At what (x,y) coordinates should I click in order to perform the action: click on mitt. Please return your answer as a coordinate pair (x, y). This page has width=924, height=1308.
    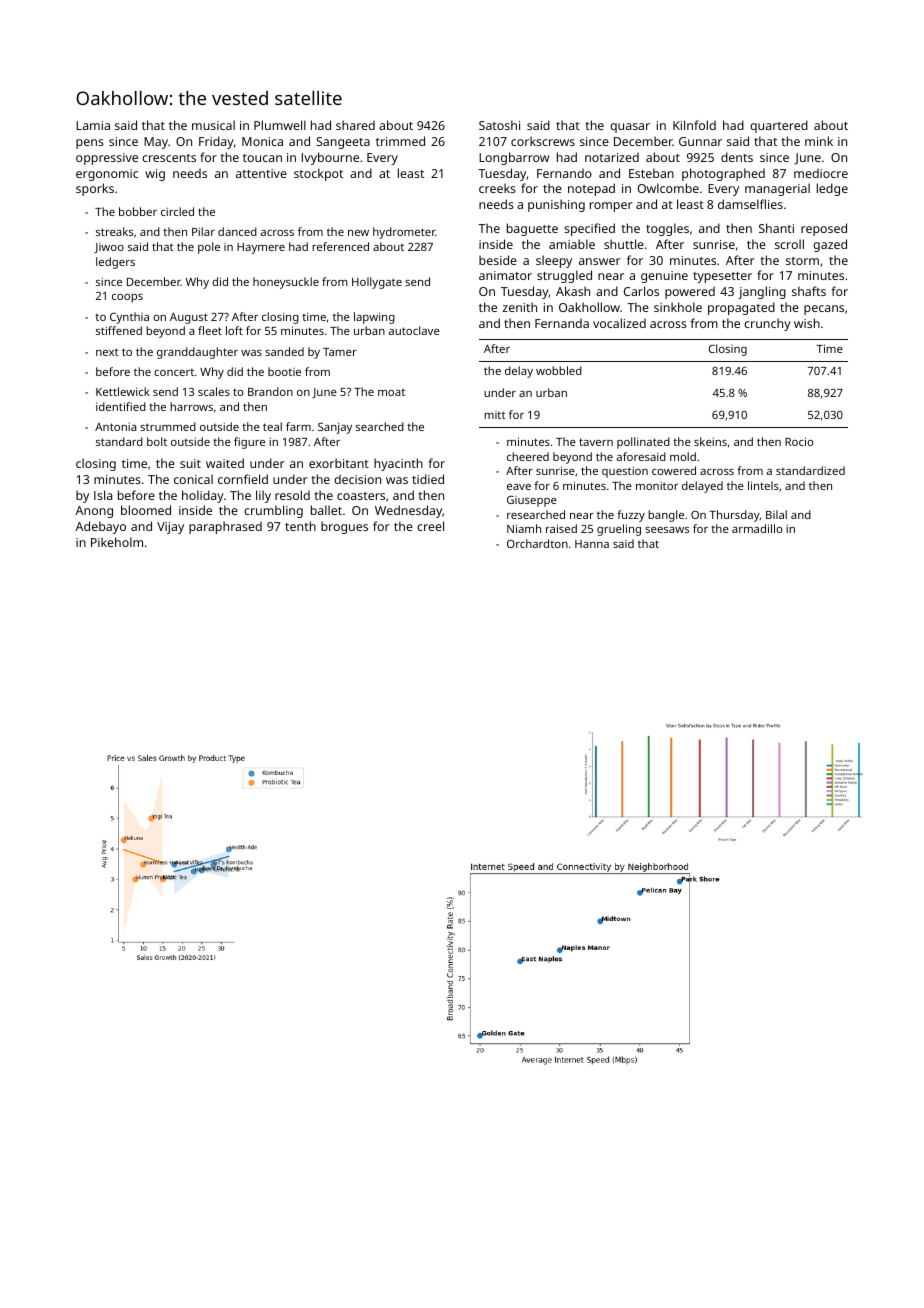
    Looking at the image, I should click on (495, 415).
